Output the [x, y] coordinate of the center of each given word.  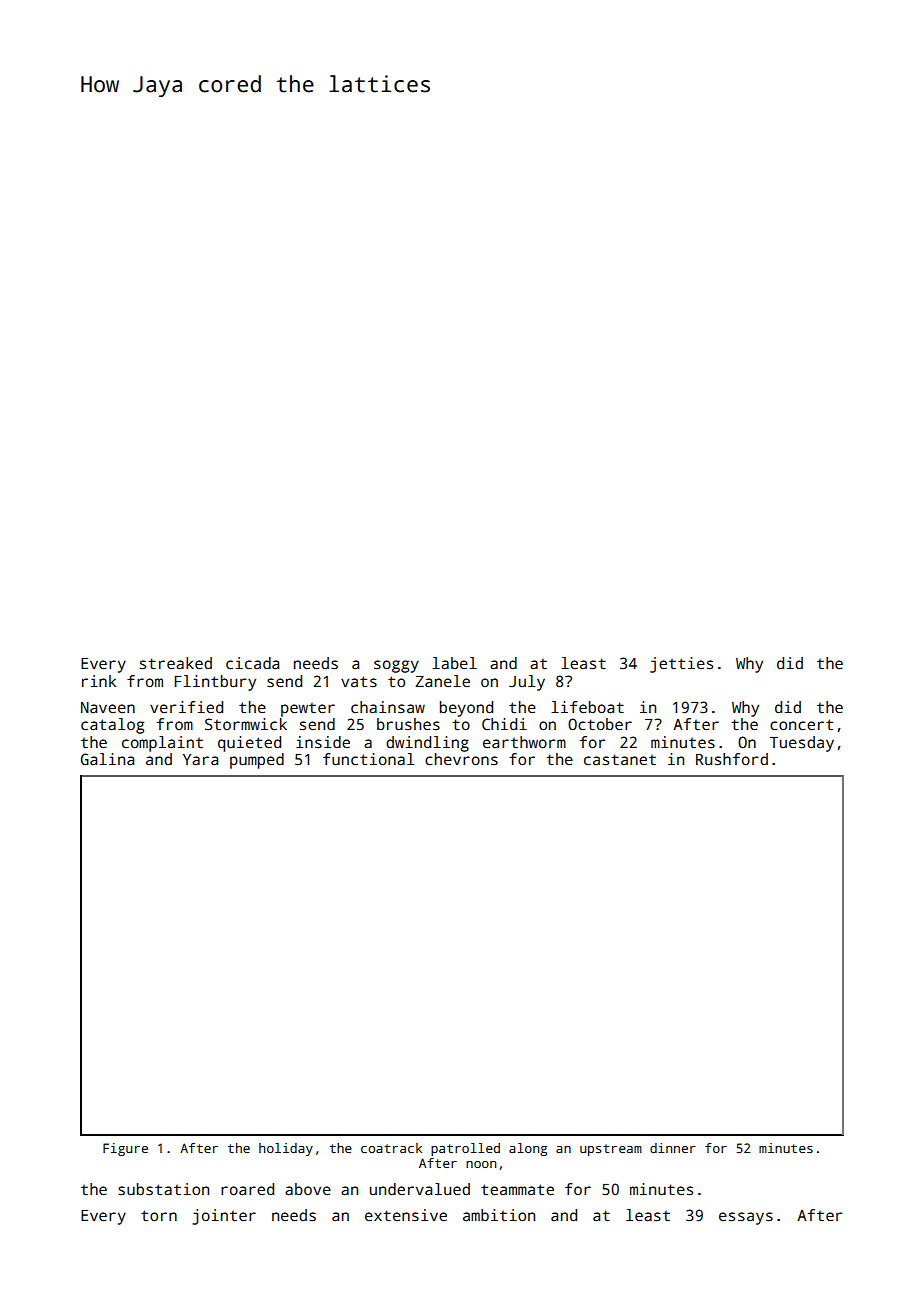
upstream [611, 1150]
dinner [673, 1148]
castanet [620, 760]
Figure [125, 1149]
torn [159, 1215]
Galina [107, 759]
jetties [681, 665]
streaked [176, 663]
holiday [286, 1149]
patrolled [465, 1149]
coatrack [391, 1148]
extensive [406, 1215]
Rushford [732, 759]
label [454, 663]
